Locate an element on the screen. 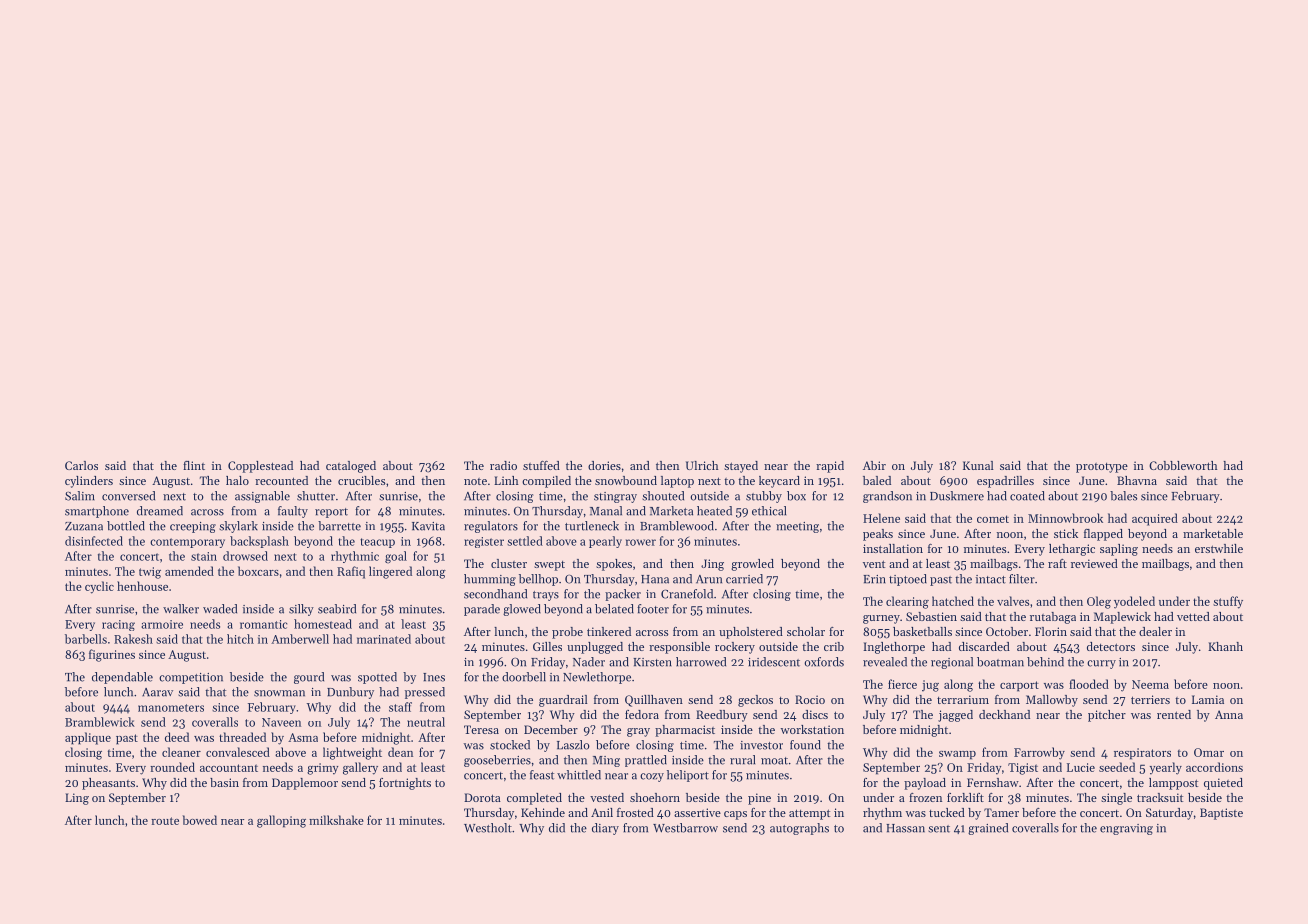  Westholt is located at coordinates (488, 828).
